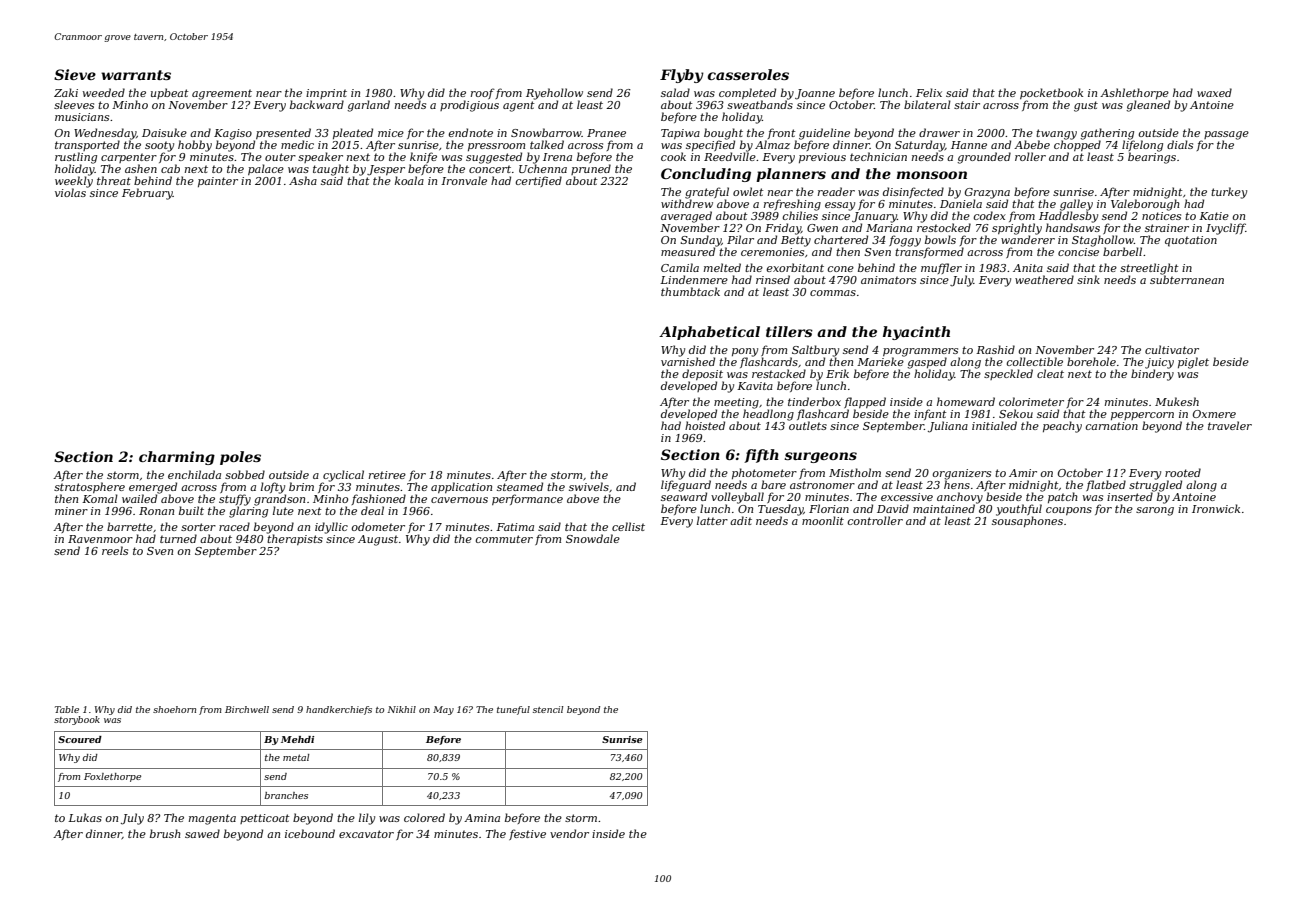 The height and width of the screenshot is (924, 1308). What do you see at coordinates (136, 75) in the screenshot?
I see `warrants` at bounding box center [136, 75].
